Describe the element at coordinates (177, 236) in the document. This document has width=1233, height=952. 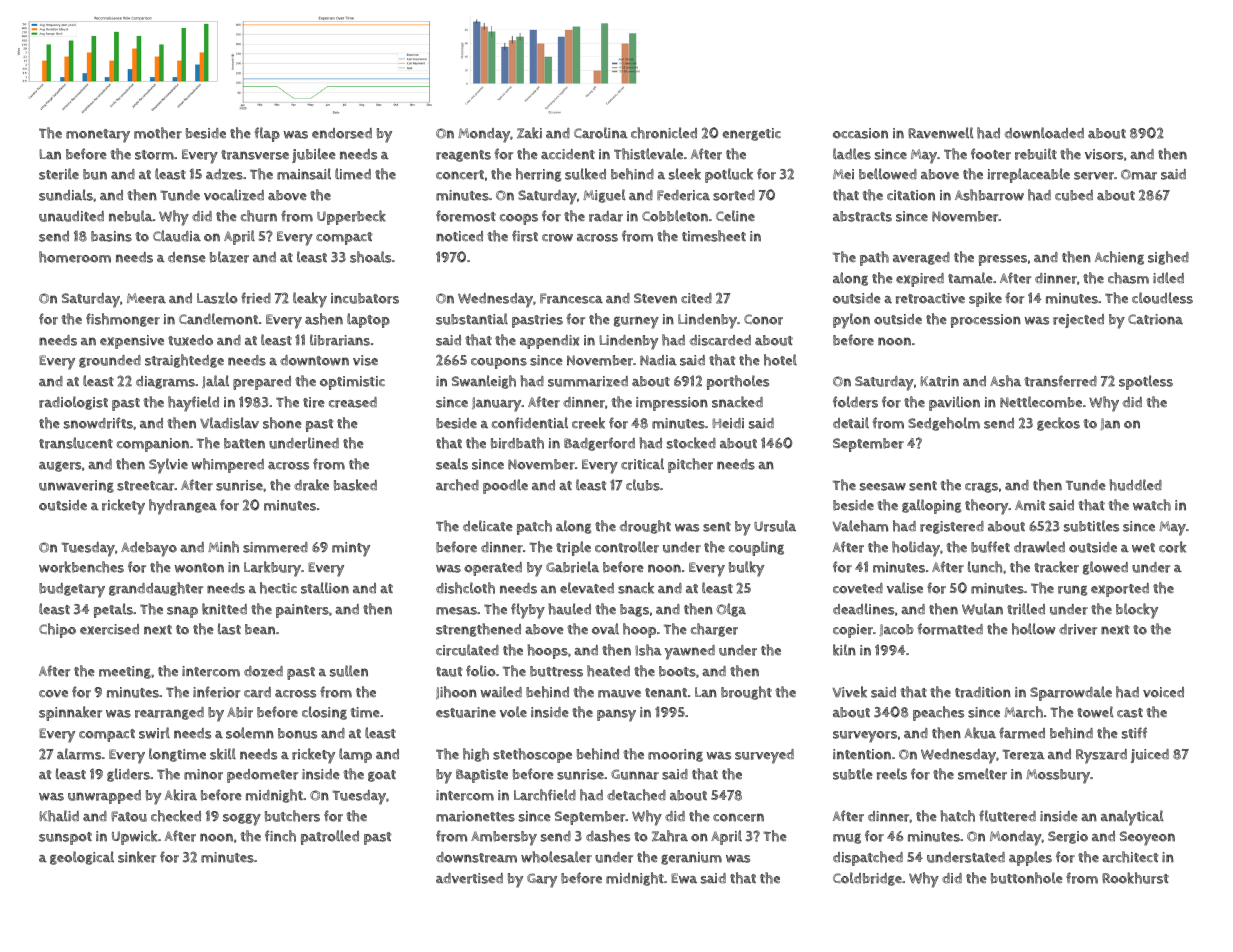
I see `Claudia` at that location.
